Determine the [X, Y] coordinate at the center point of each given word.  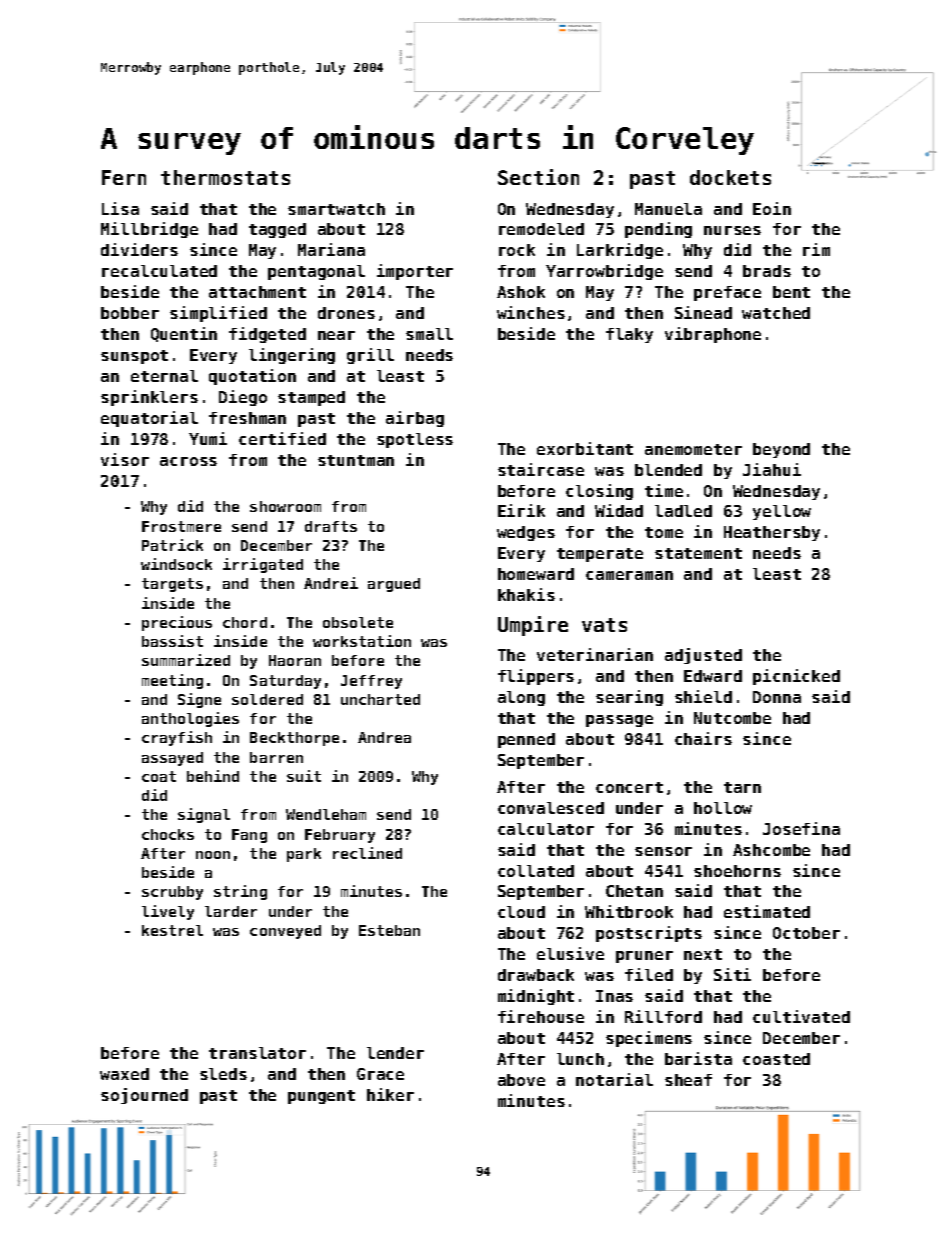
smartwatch [336, 209]
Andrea [384, 737]
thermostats [225, 177]
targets [172, 585]
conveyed [285, 932]
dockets [730, 177]
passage [619, 721]
